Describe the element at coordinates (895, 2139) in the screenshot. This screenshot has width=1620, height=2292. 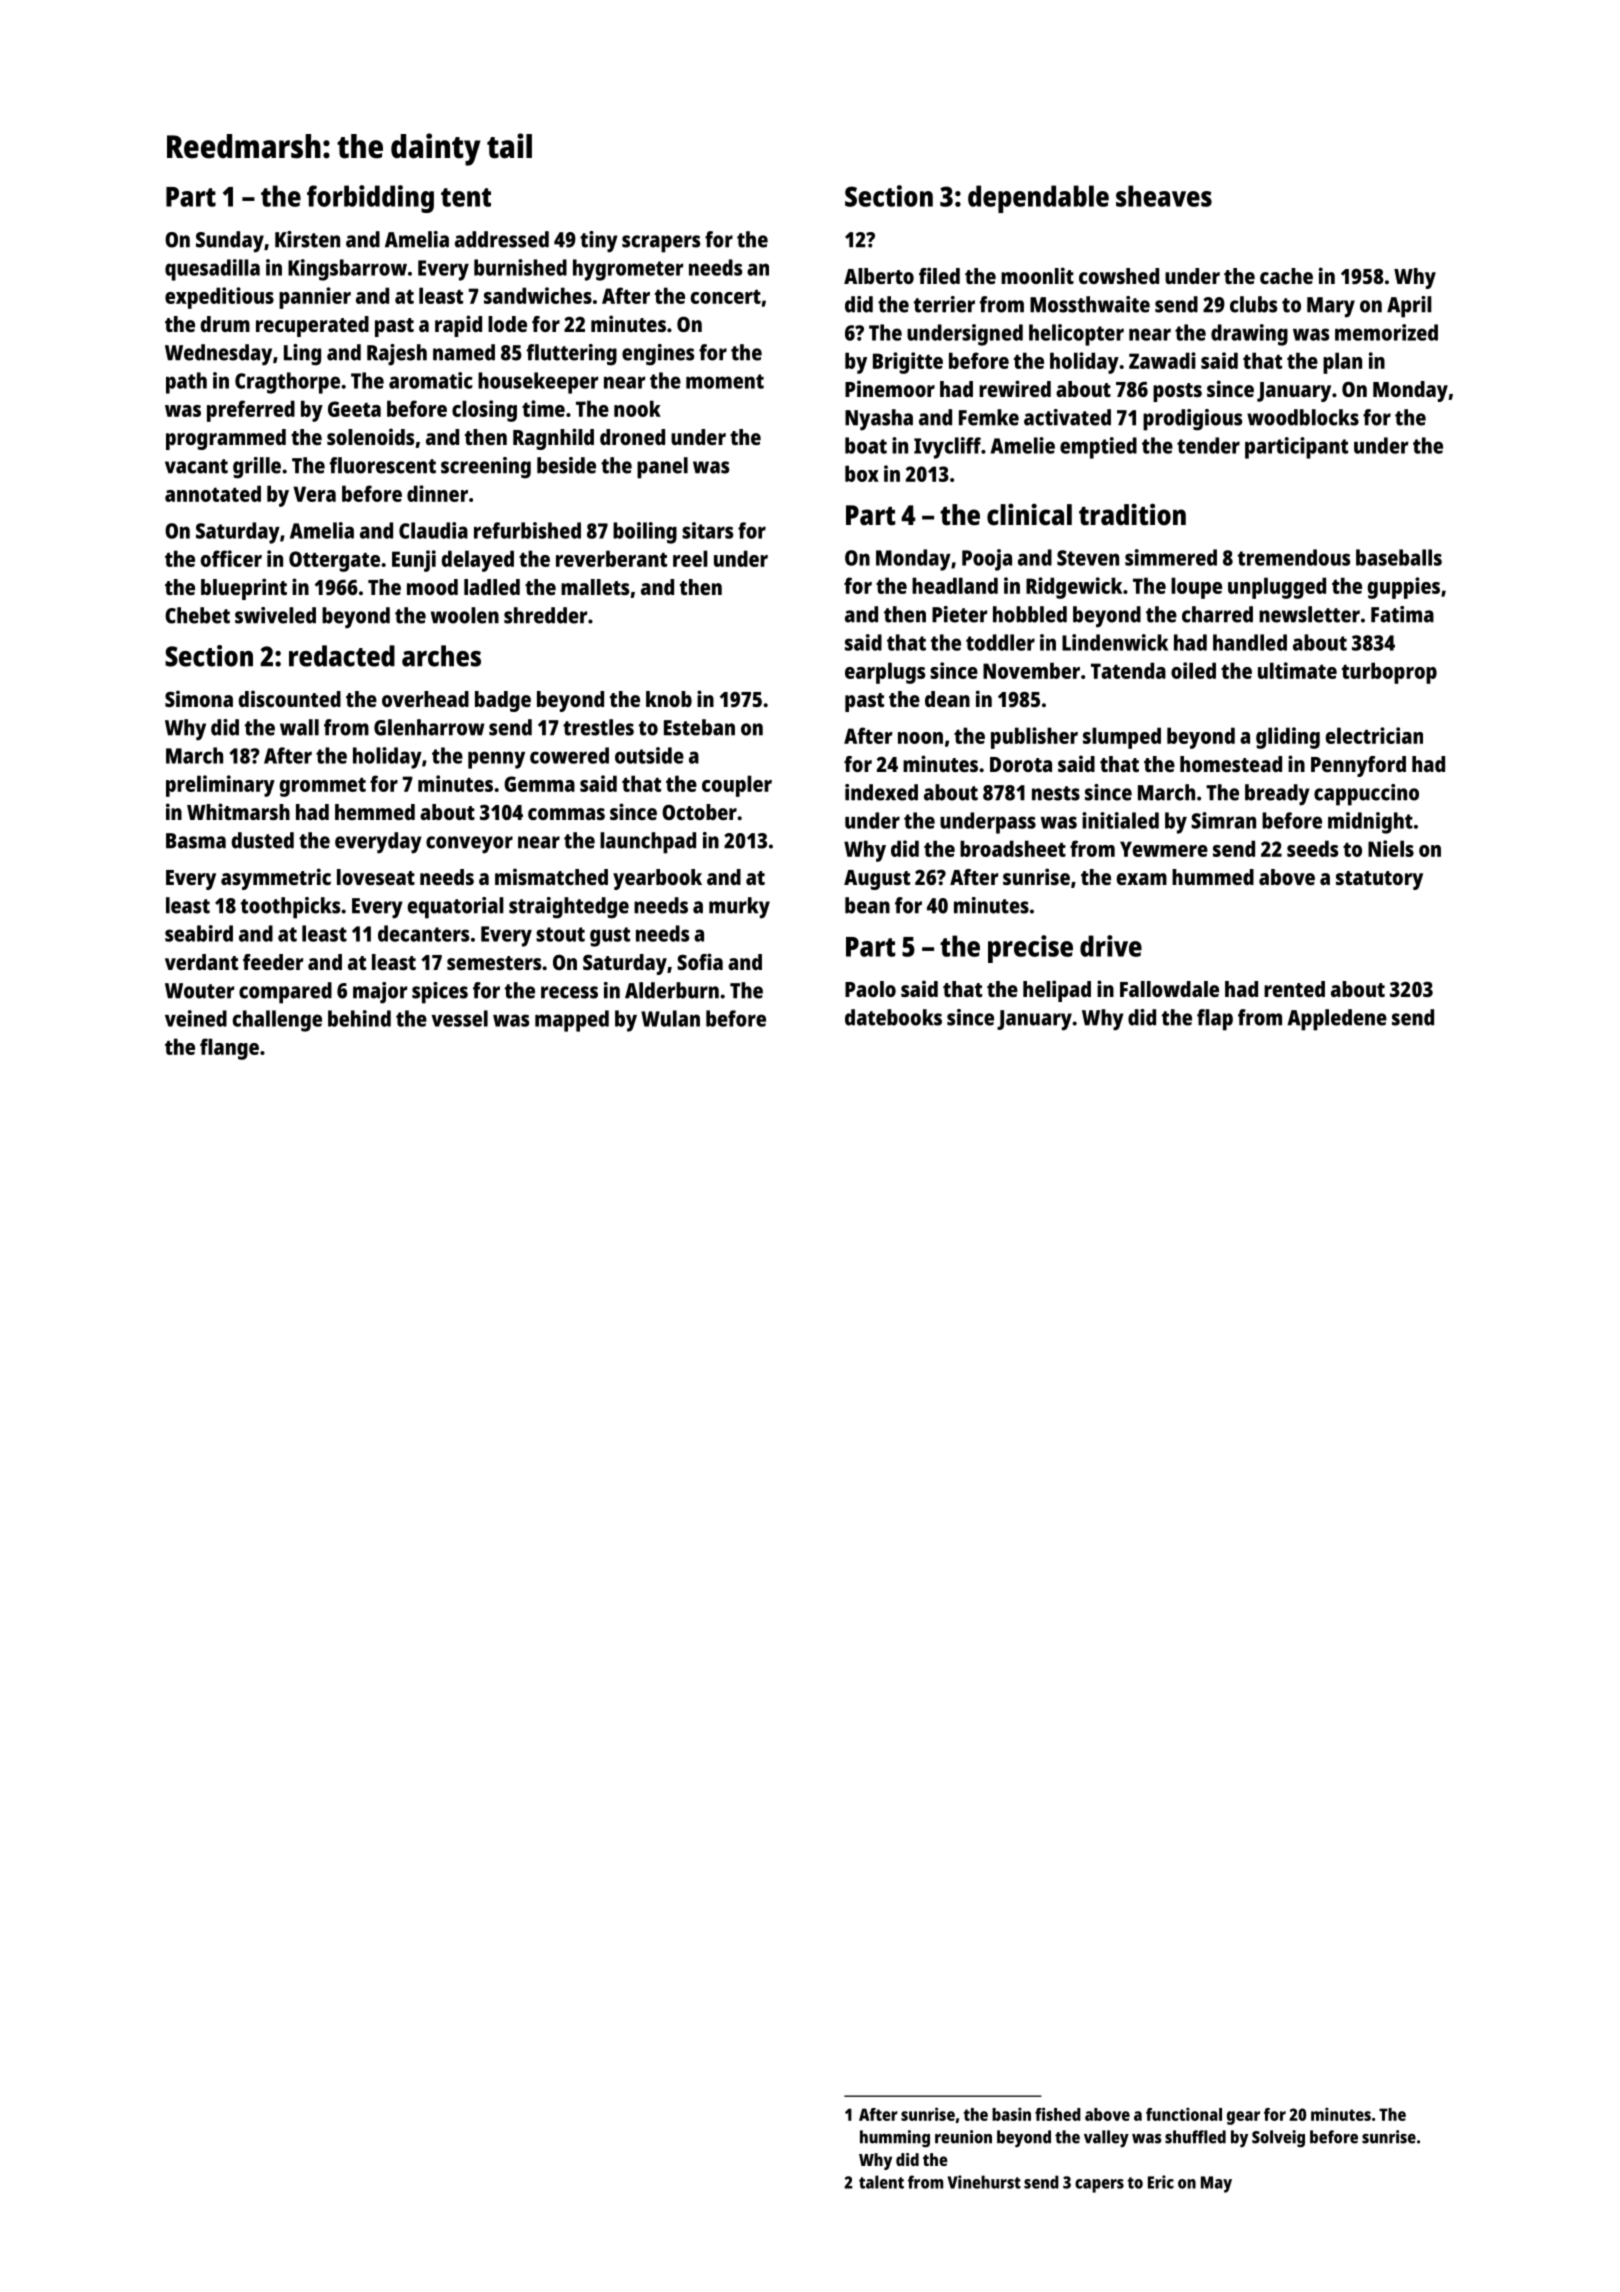
I see `humming` at that location.
